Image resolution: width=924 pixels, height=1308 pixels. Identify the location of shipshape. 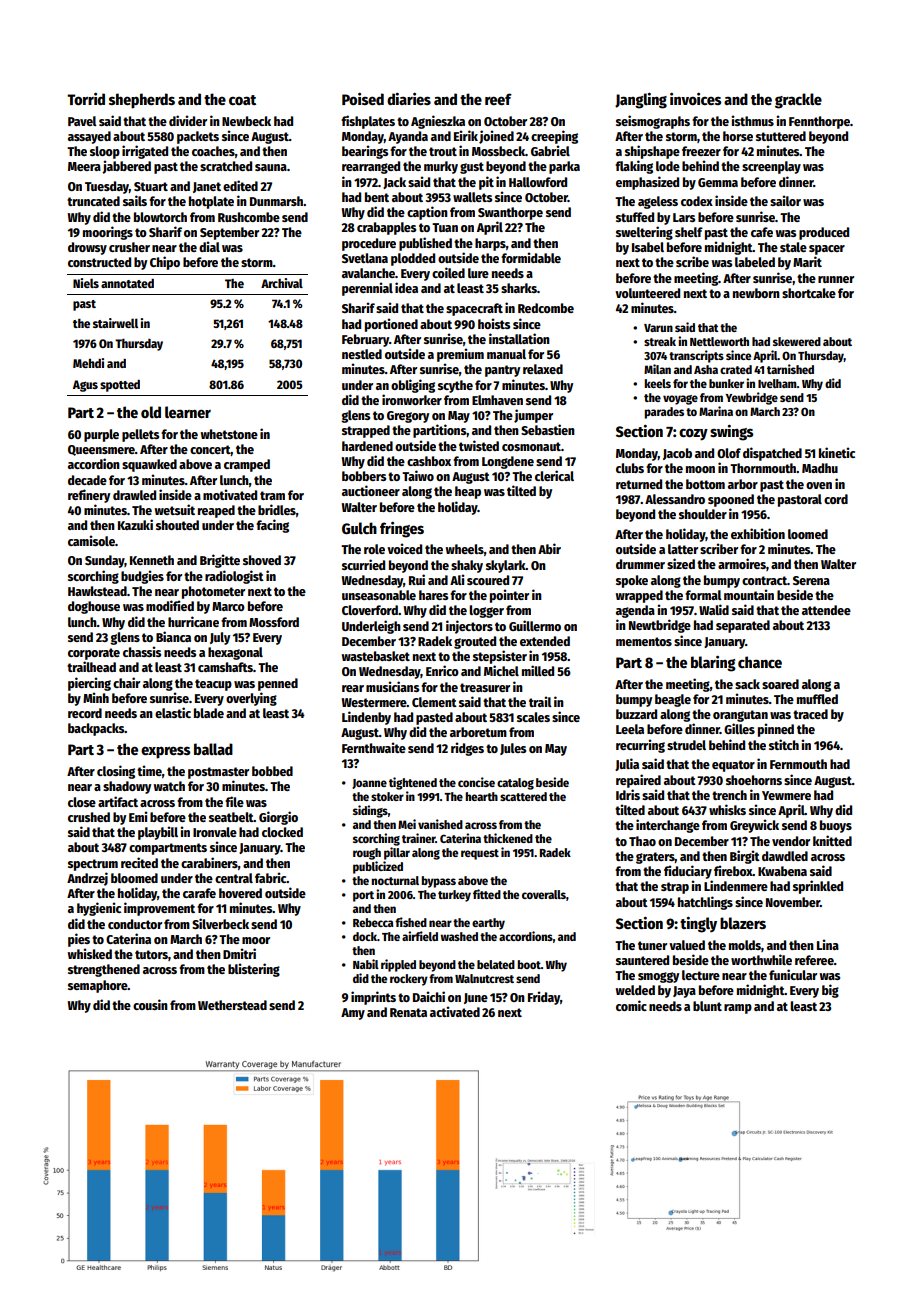
(652, 152).
